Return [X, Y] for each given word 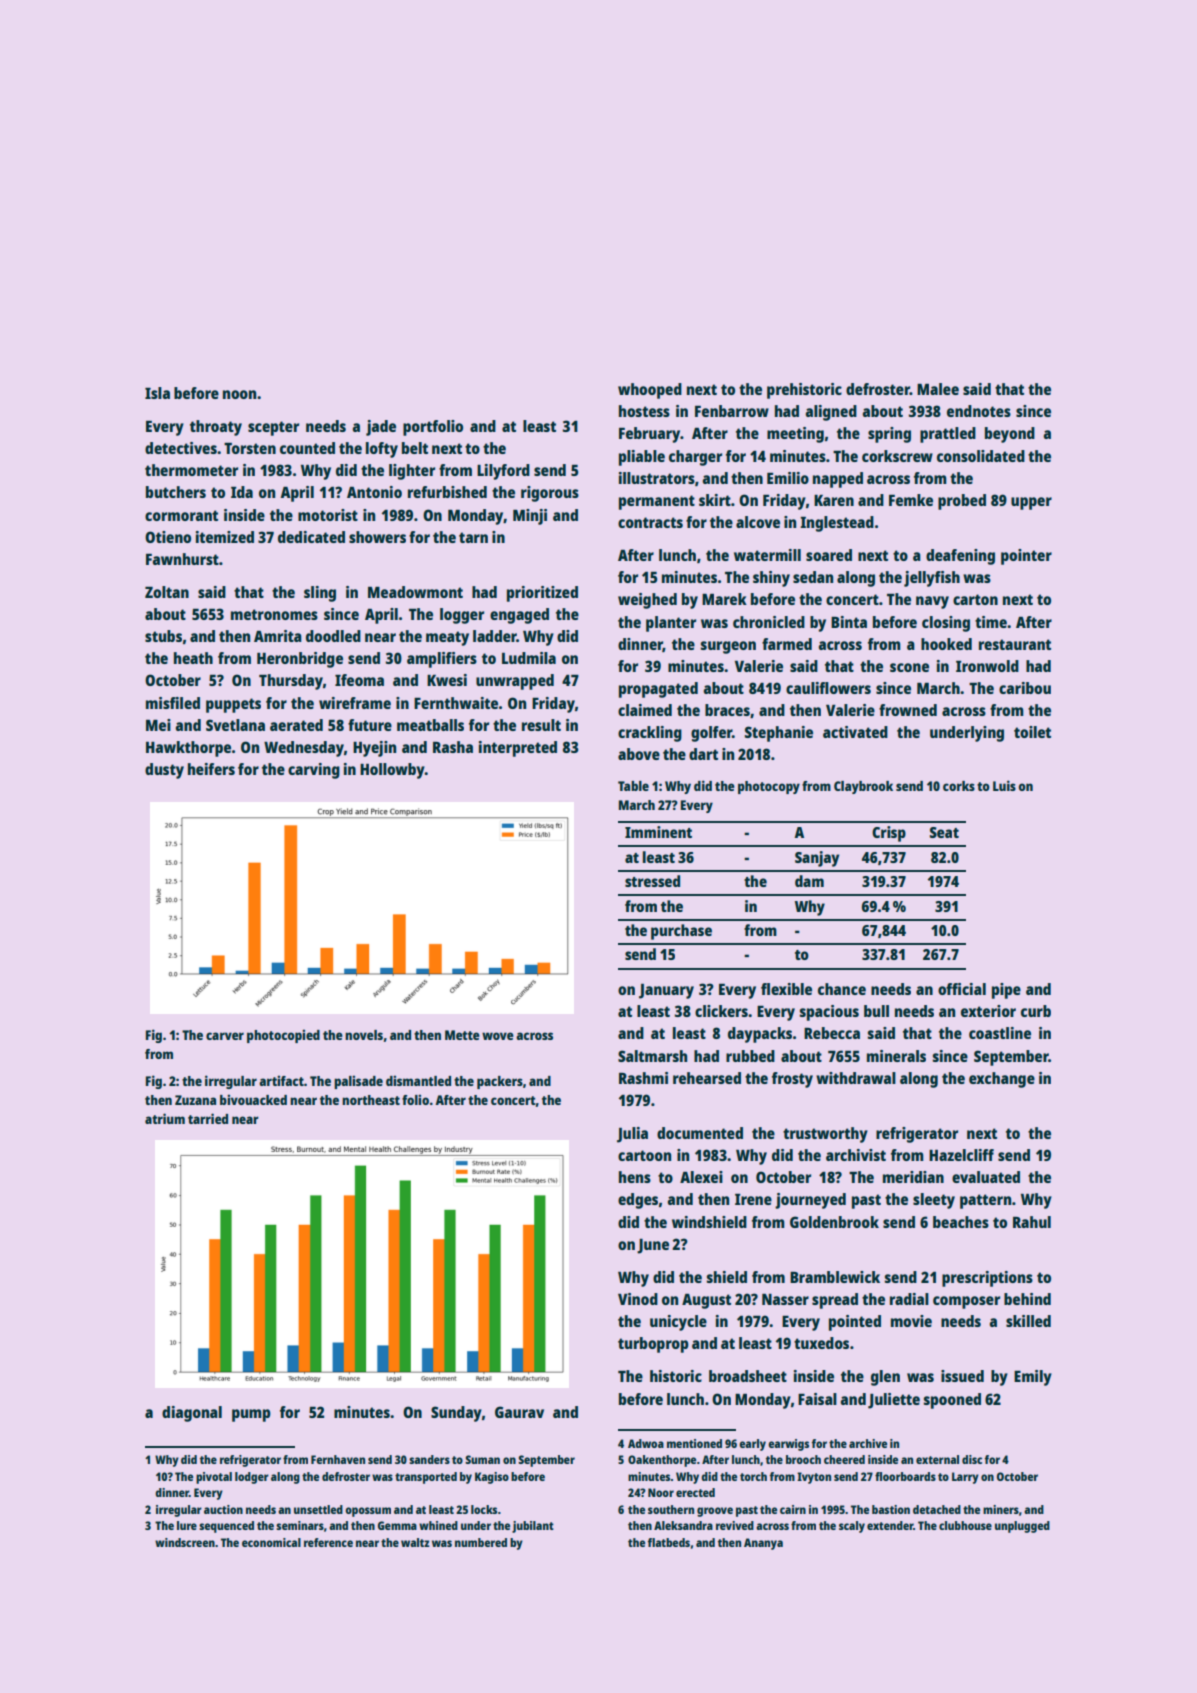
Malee [938, 389]
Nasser [785, 1299]
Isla [157, 393]
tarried [208, 1118]
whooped [650, 391]
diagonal [192, 1414]
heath [193, 658]
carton [975, 599]
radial [909, 1299]
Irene [753, 1199]
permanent [657, 502]
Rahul [1032, 1222]
